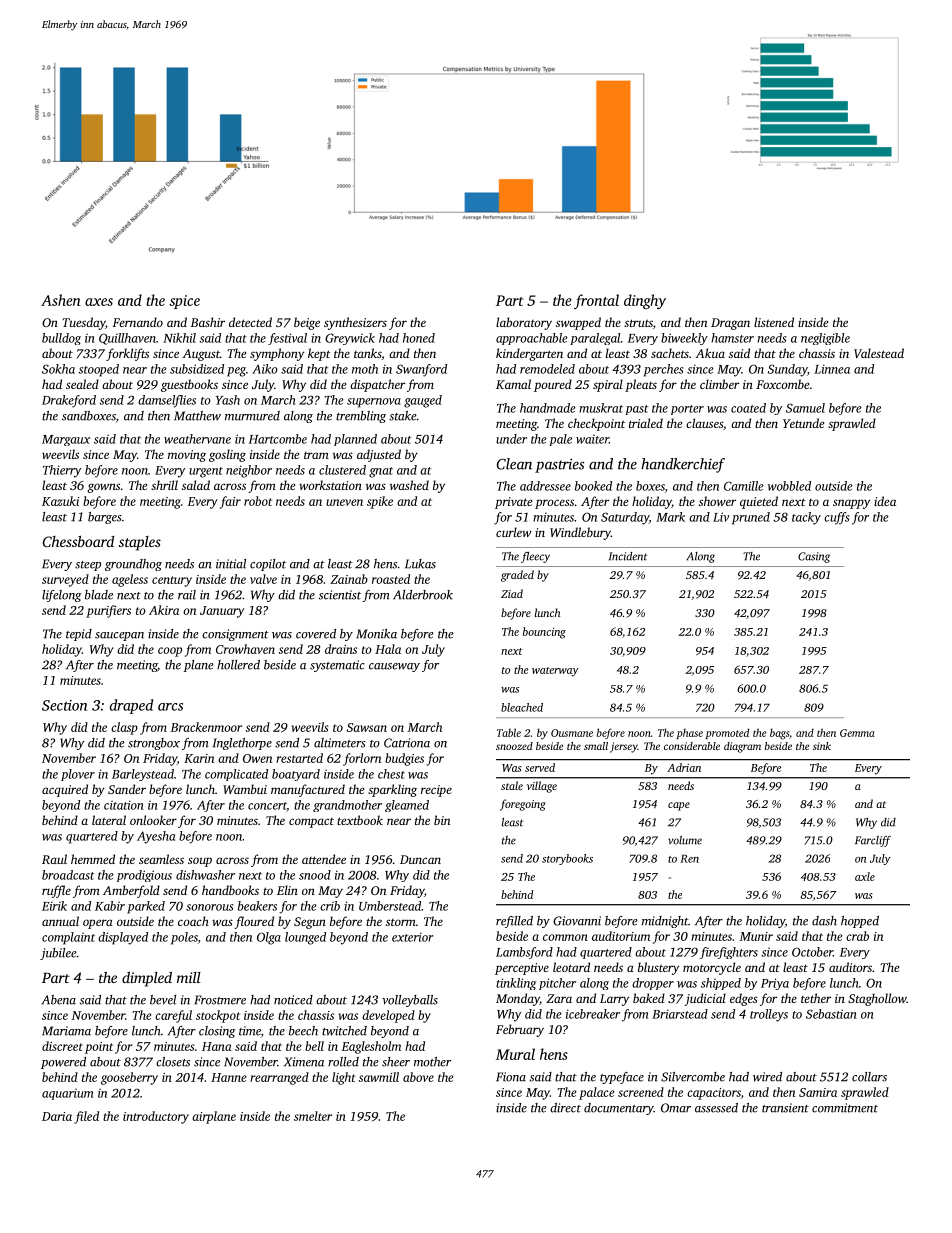  What do you see at coordinates (418, 1077) in the document?
I see `above` at bounding box center [418, 1077].
